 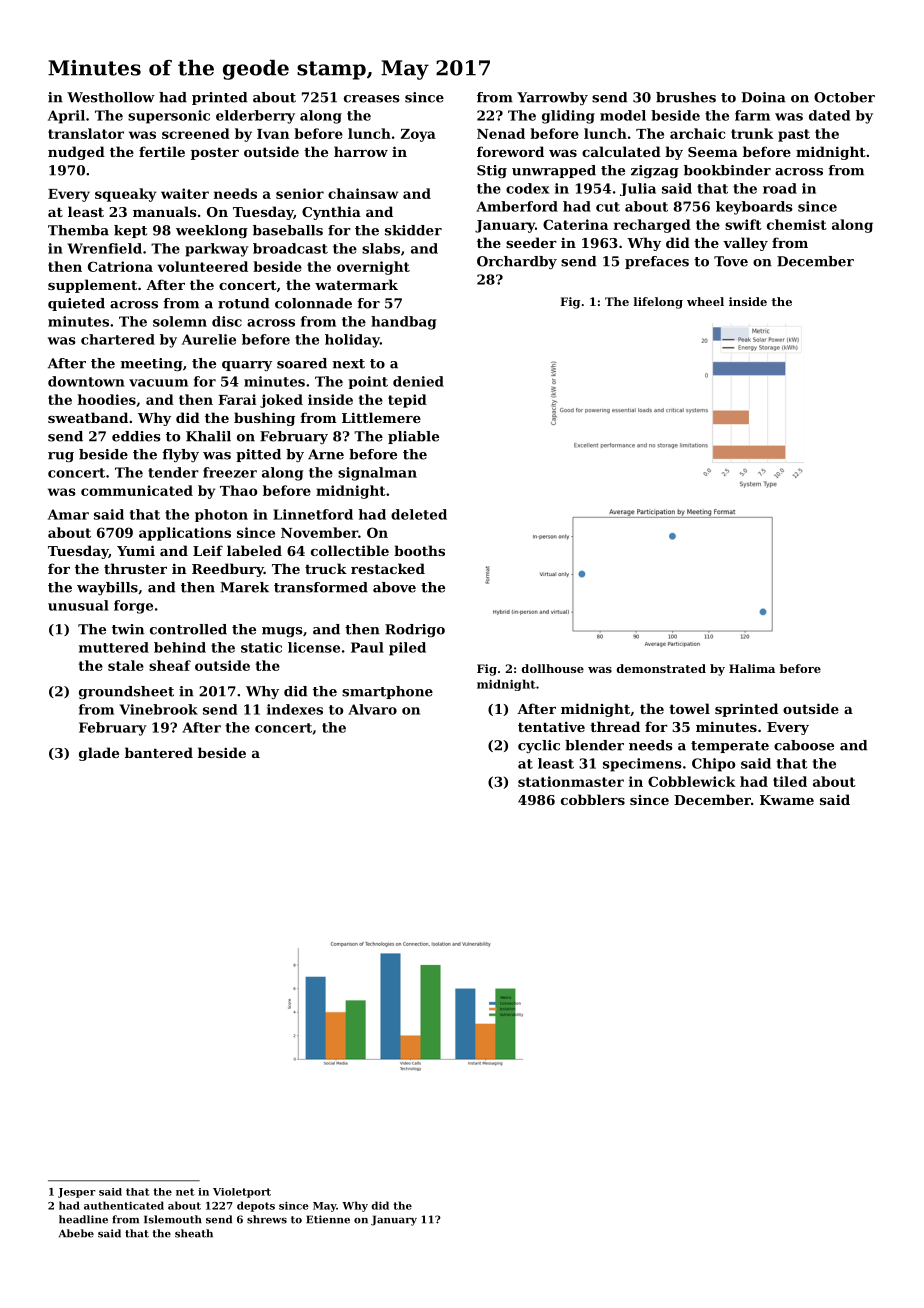 I want to click on Westhollow, so click(x=111, y=97).
